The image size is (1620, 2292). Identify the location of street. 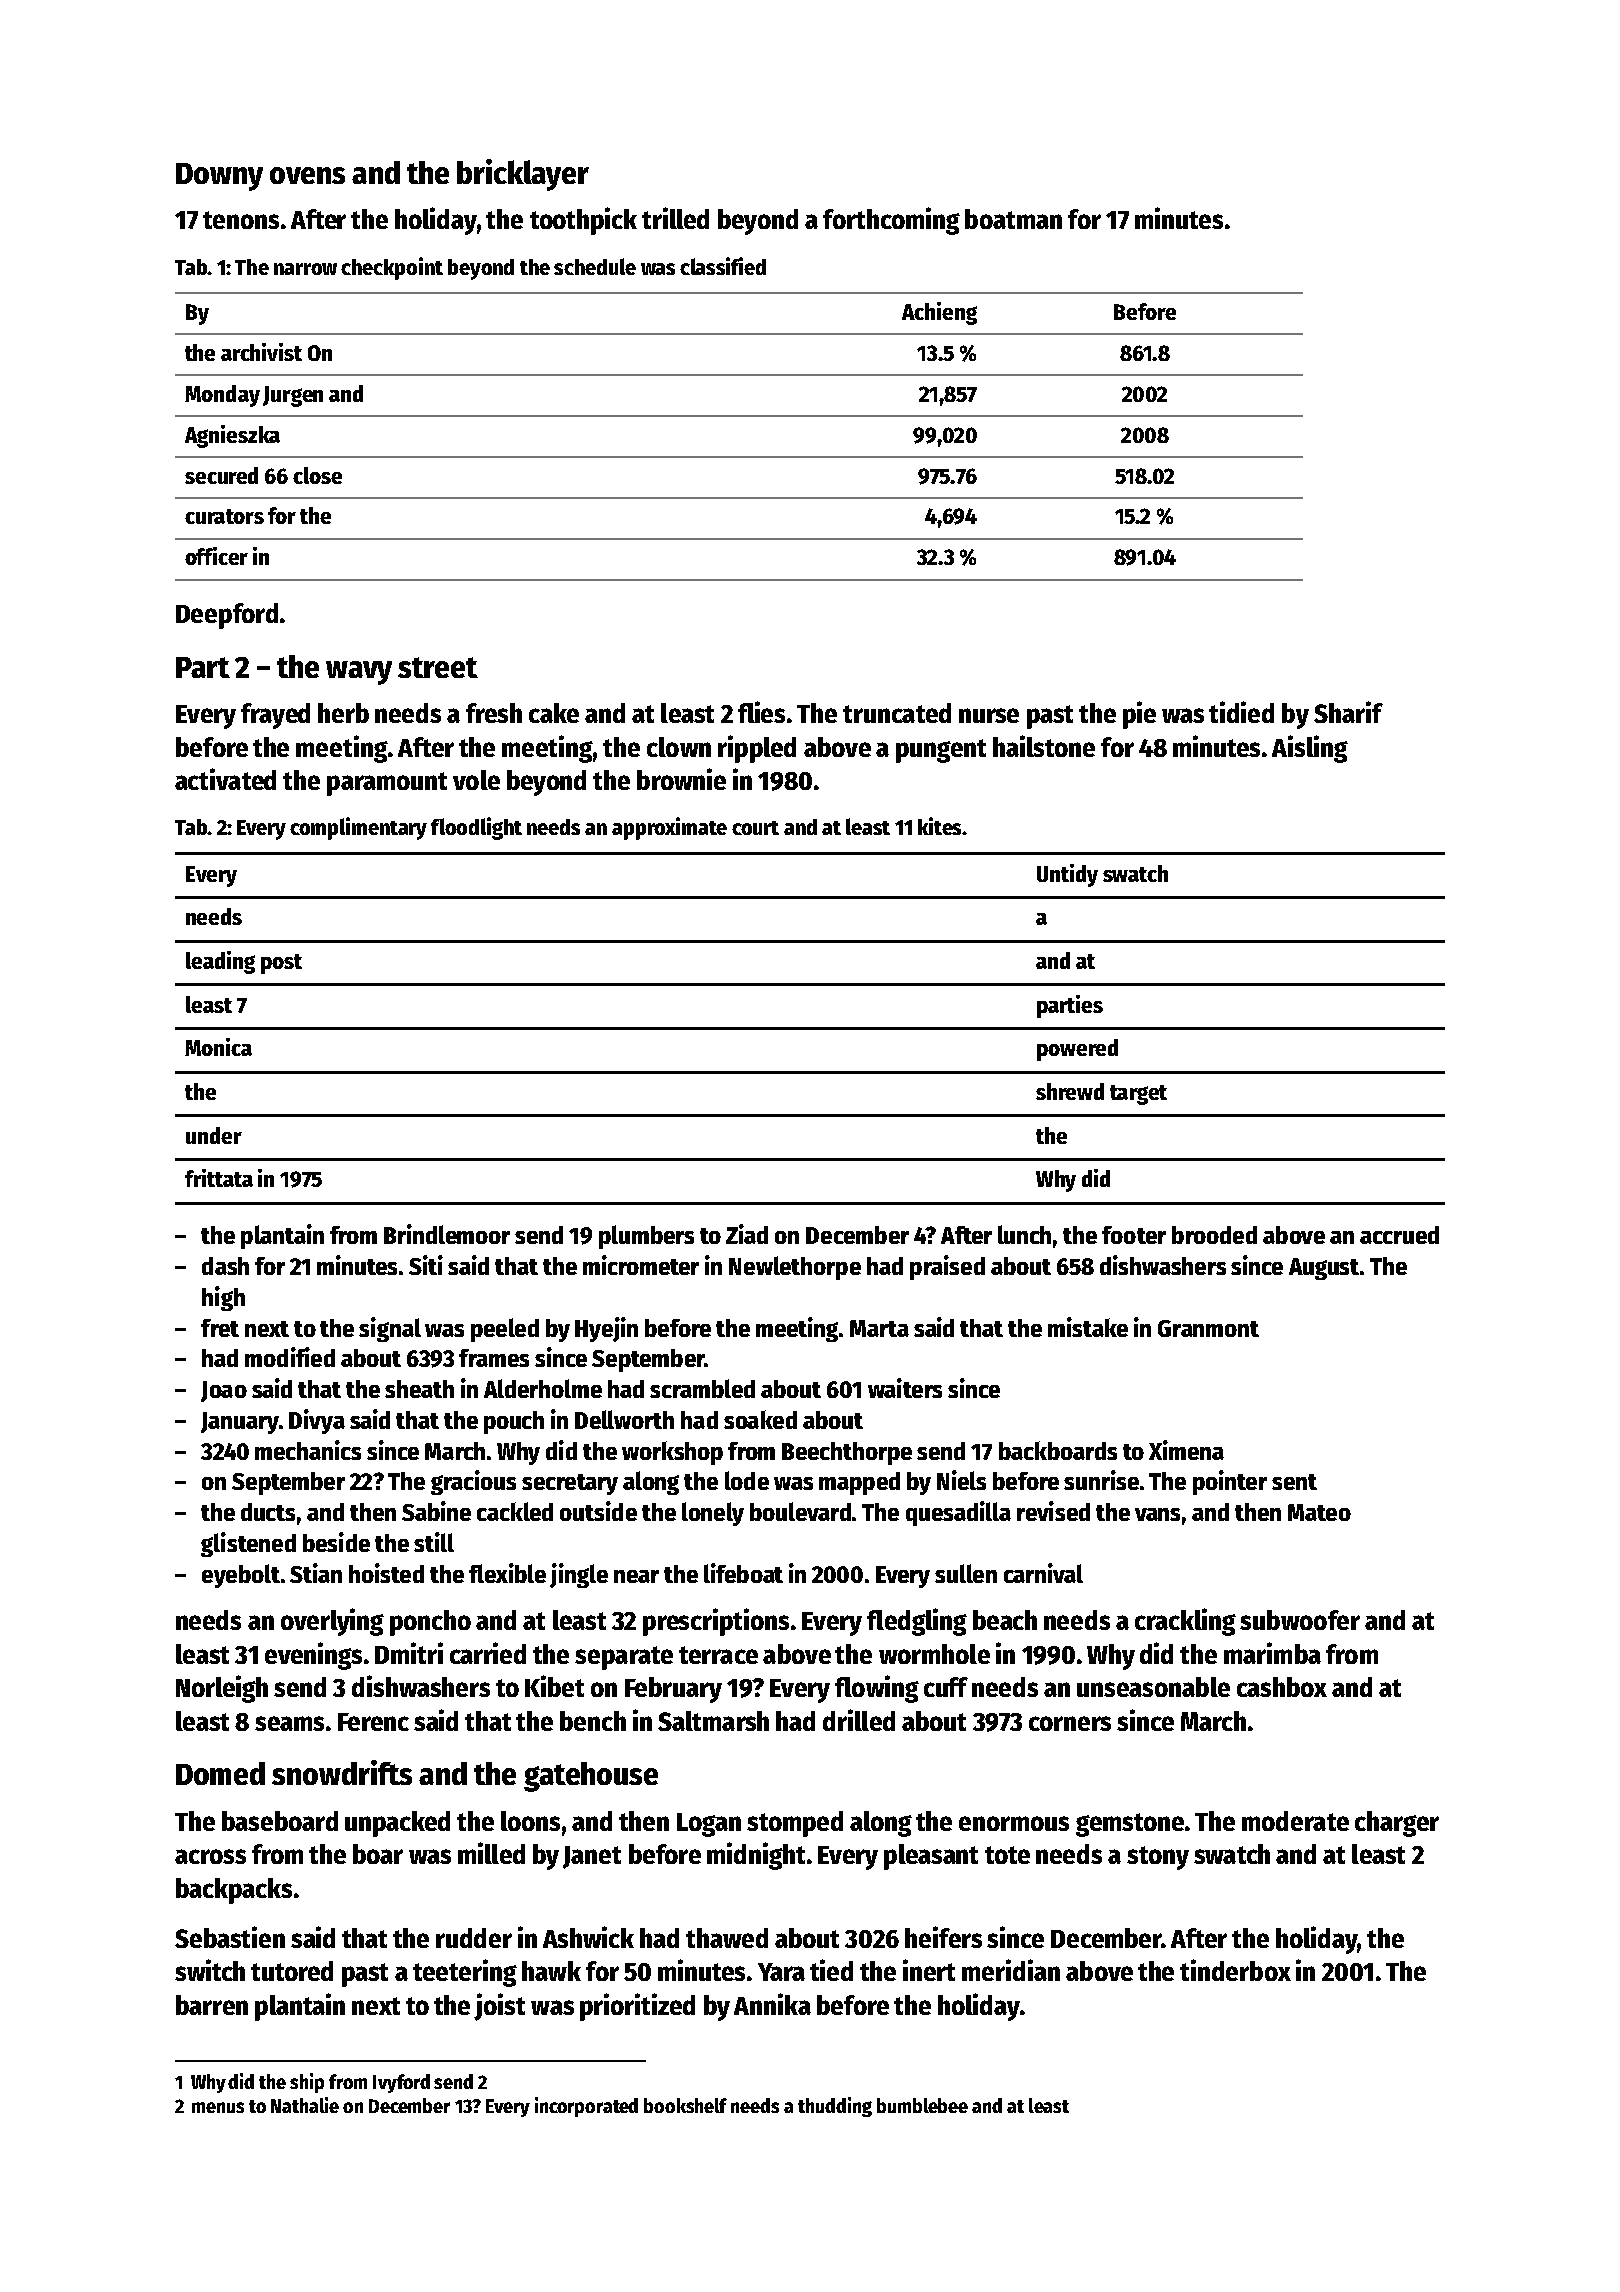
(438, 667).
